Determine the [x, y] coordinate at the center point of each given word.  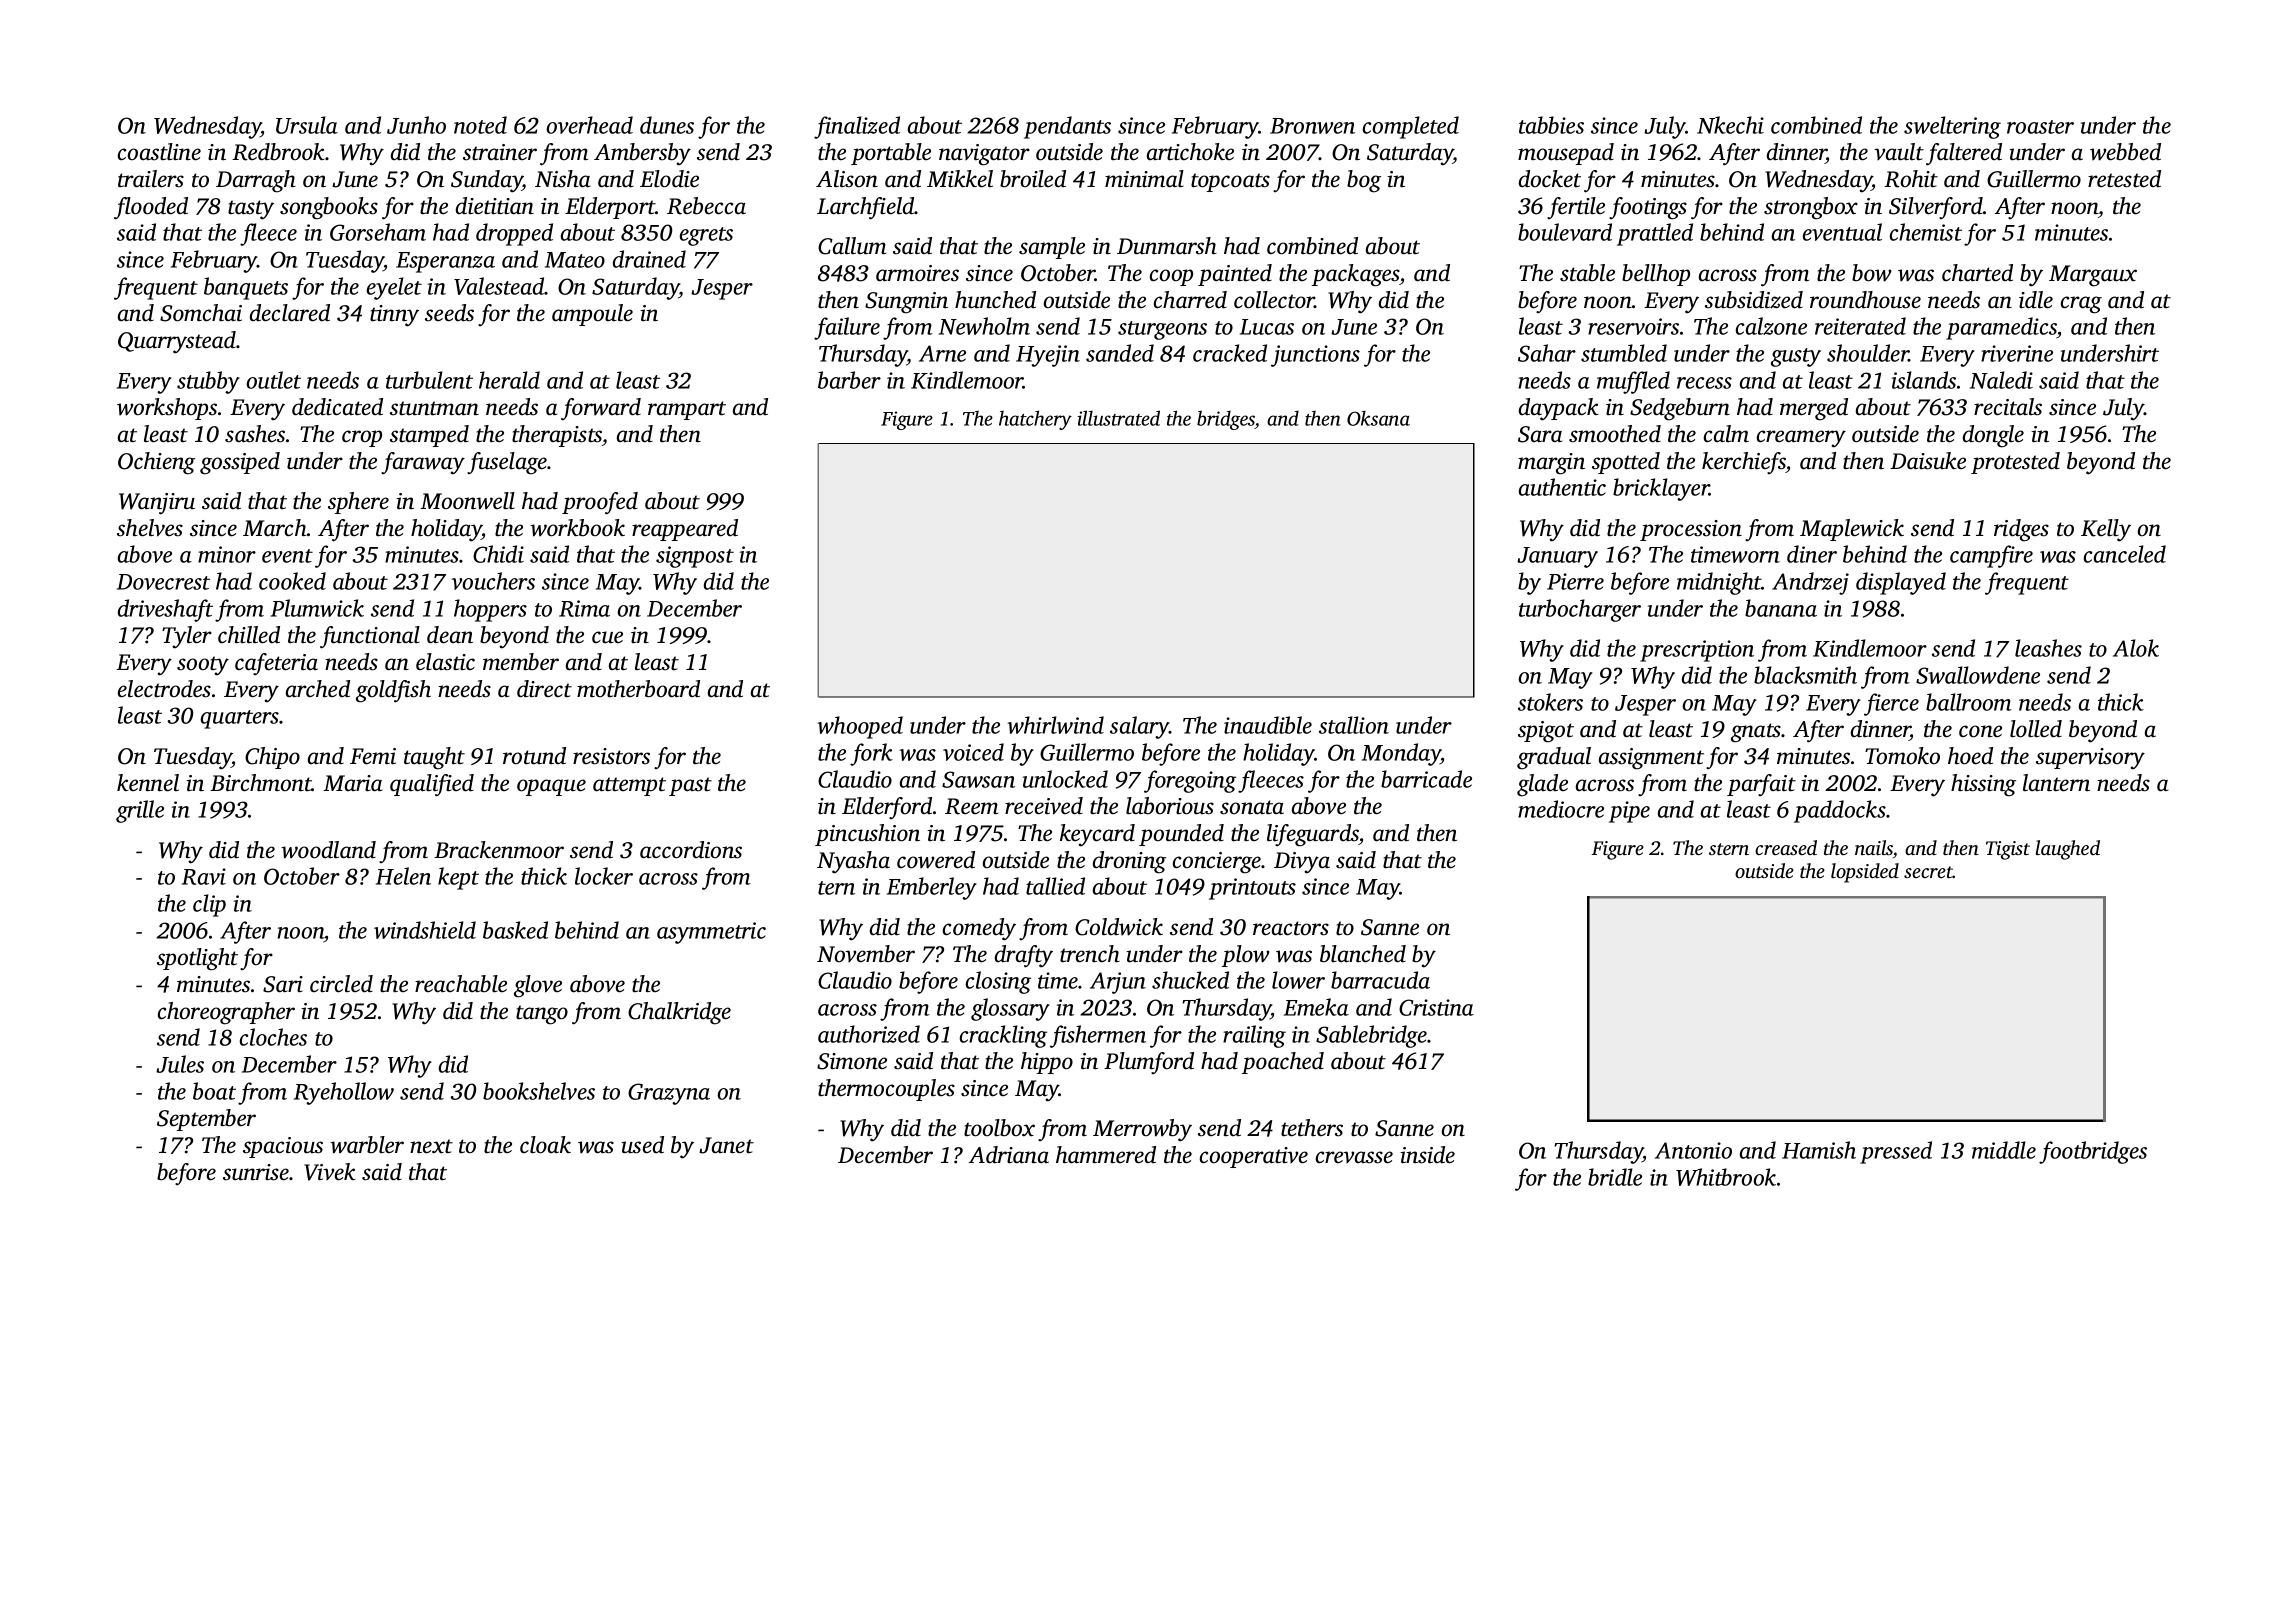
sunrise [256, 1172]
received [1044, 806]
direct [544, 689]
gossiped [240, 463]
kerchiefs [1744, 463]
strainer [500, 152]
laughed [2068, 850]
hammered [1106, 1155]
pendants [1067, 127]
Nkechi [1730, 125]
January [1557, 557]
